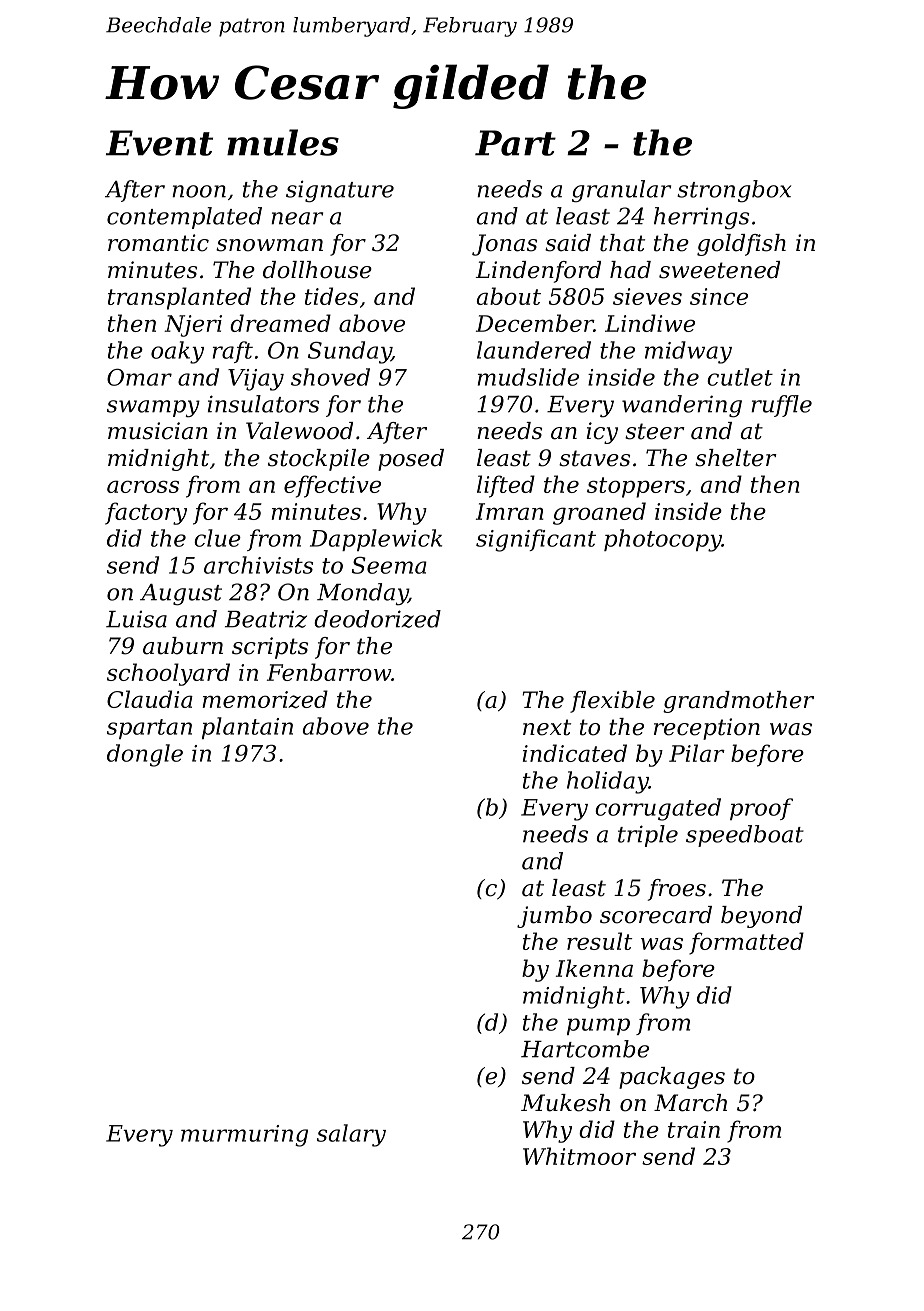 The width and height of the screenshot is (924, 1311). Describe the element at coordinates (621, 191) in the screenshot. I see `granular` at that location.
